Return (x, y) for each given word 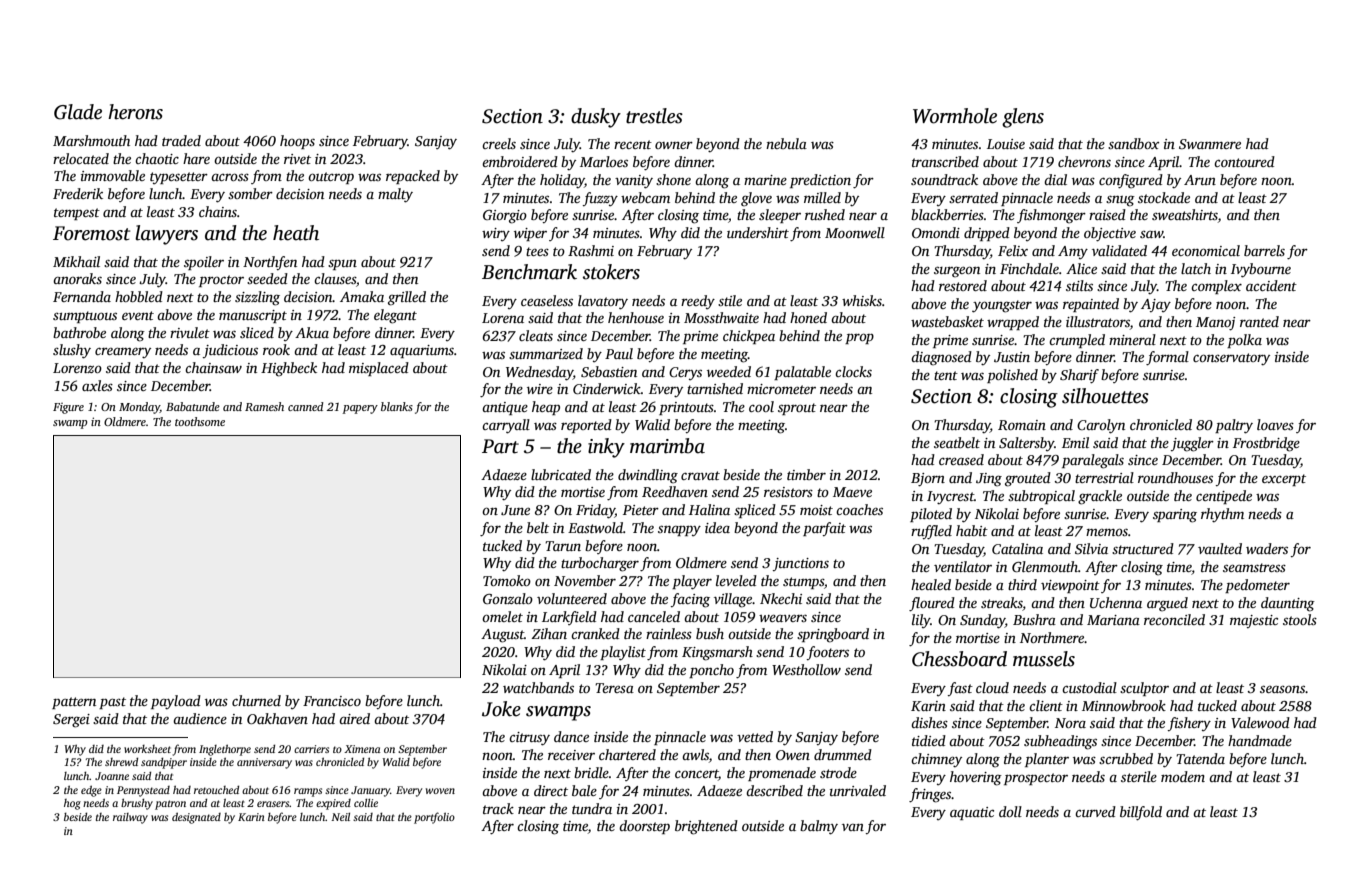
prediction (820, 181)
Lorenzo (77, 368)
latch (1196, 268)
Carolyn (1101, 426)
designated (196, 818)
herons (135, 112)
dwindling (648, 476)
